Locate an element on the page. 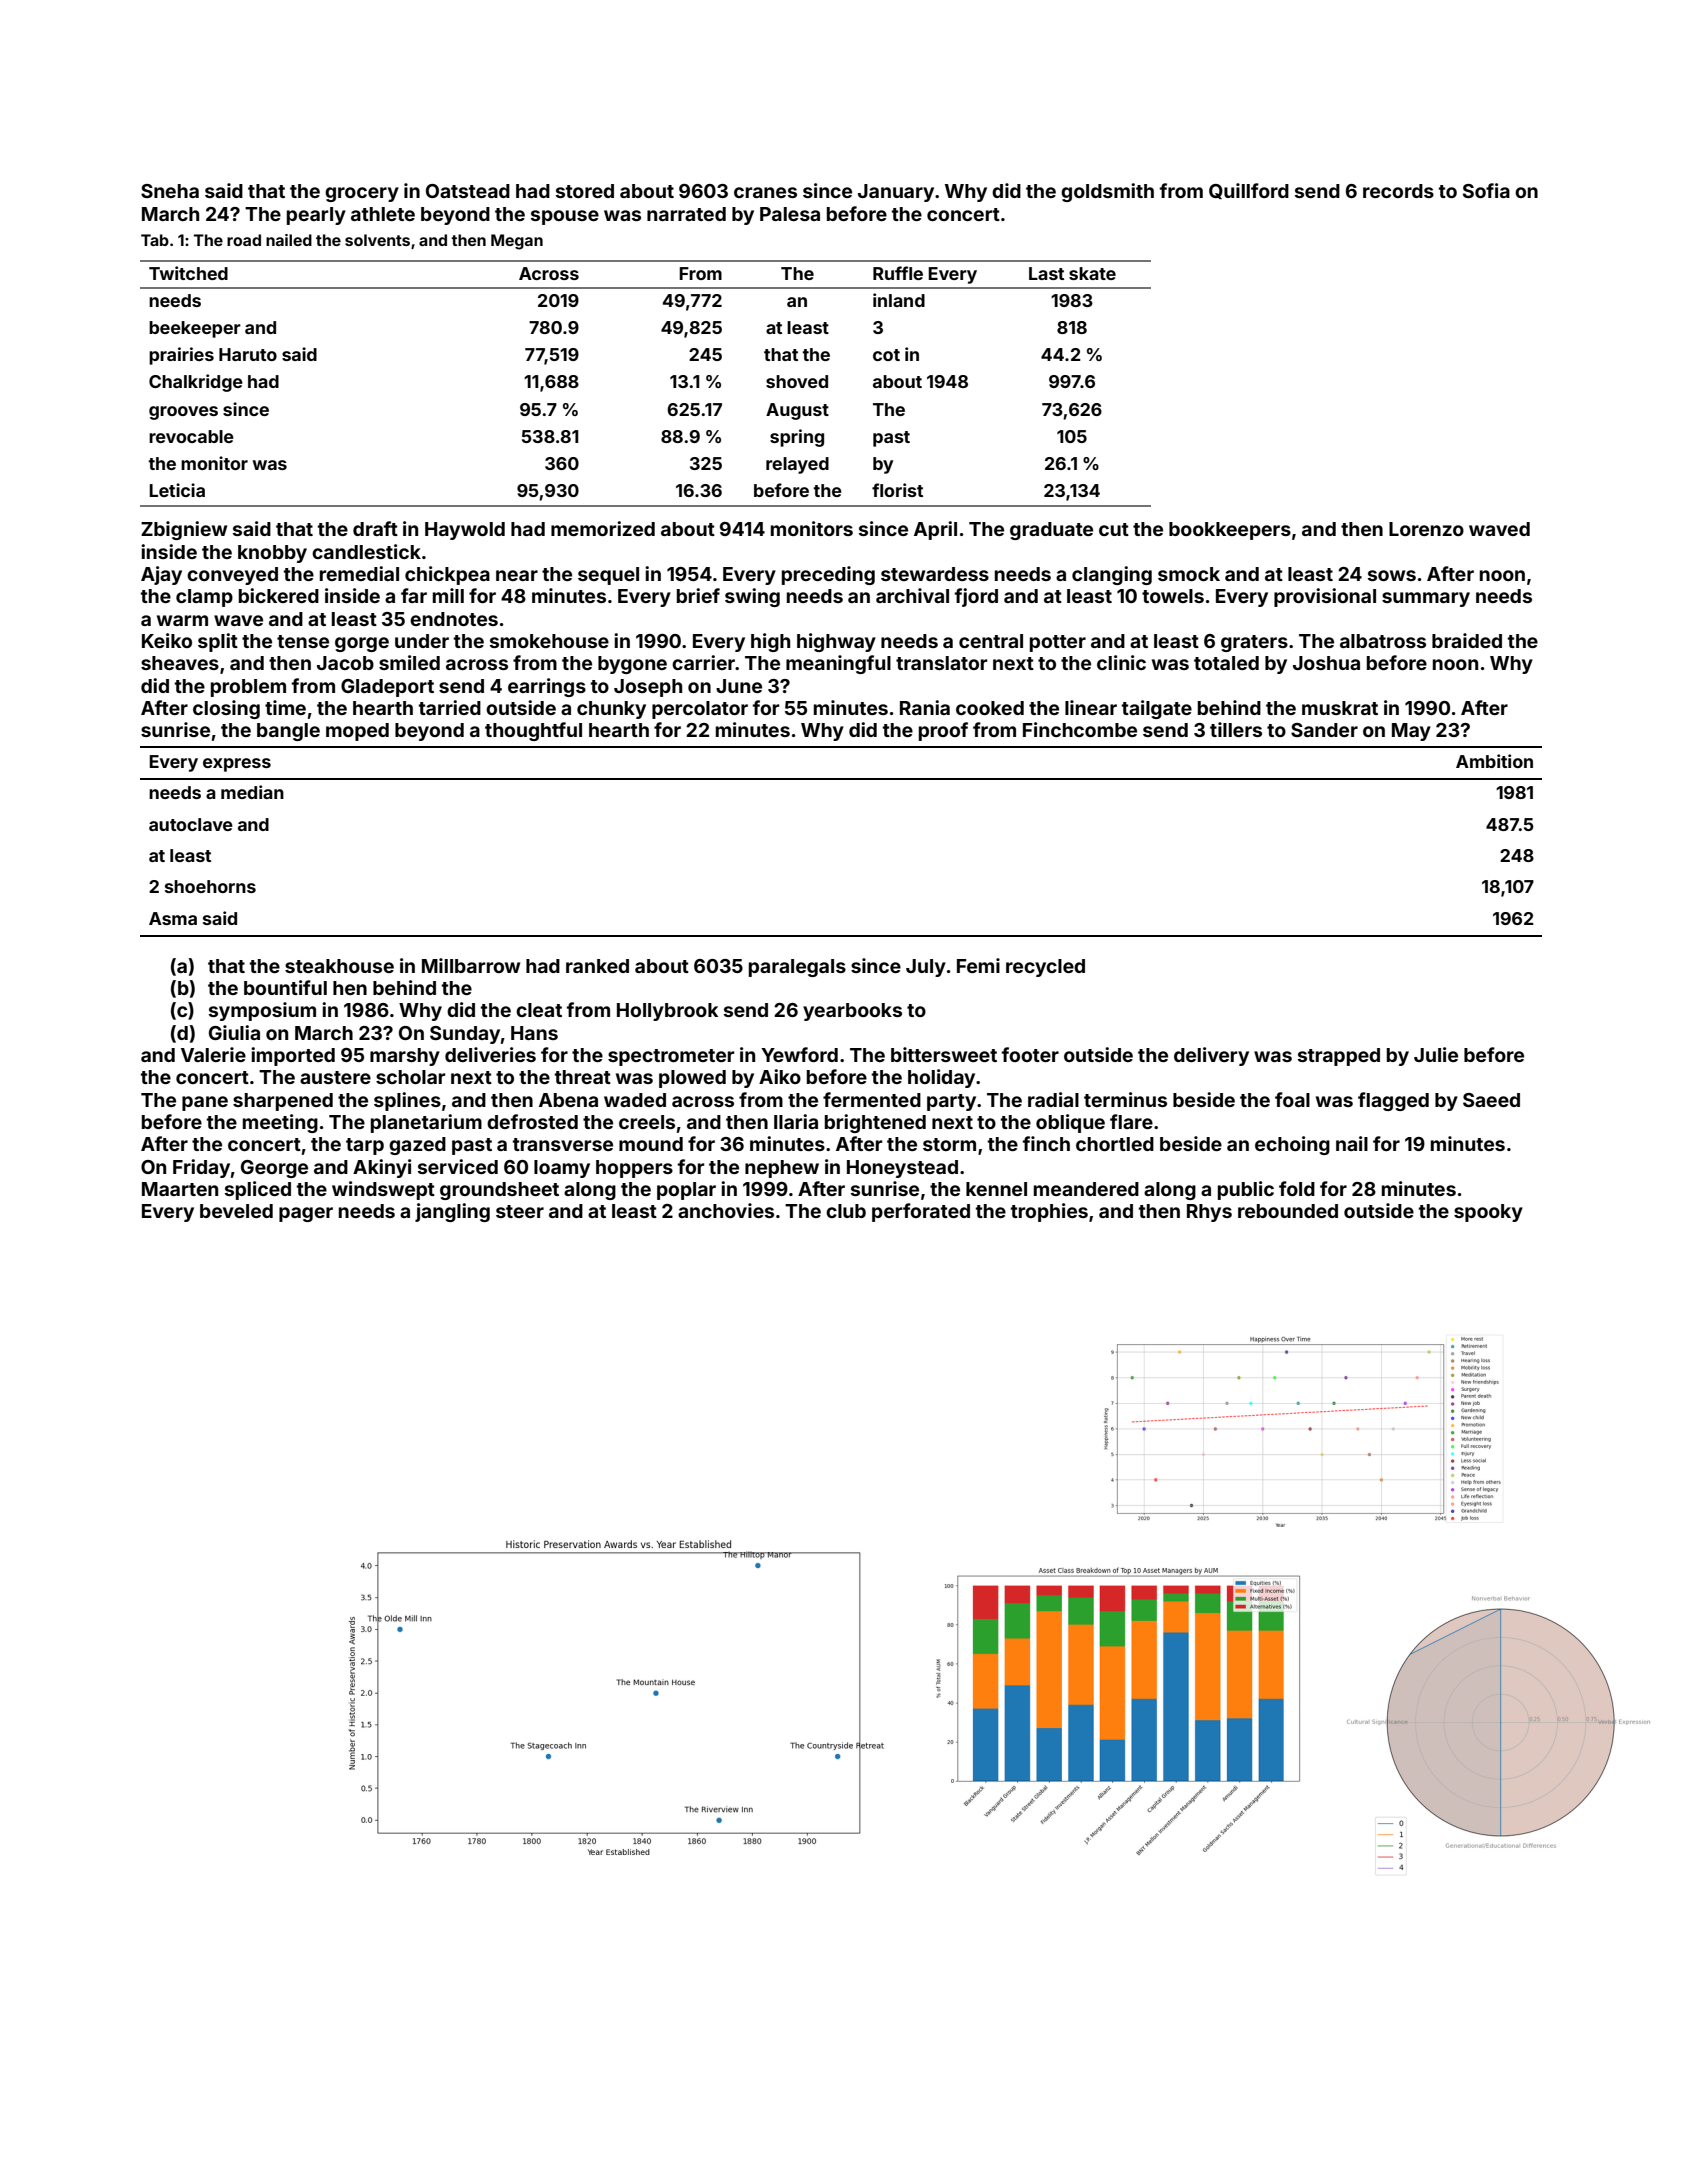 This page has height=2178, width=1683. Sofia is located at coordinates (1486, 190).
